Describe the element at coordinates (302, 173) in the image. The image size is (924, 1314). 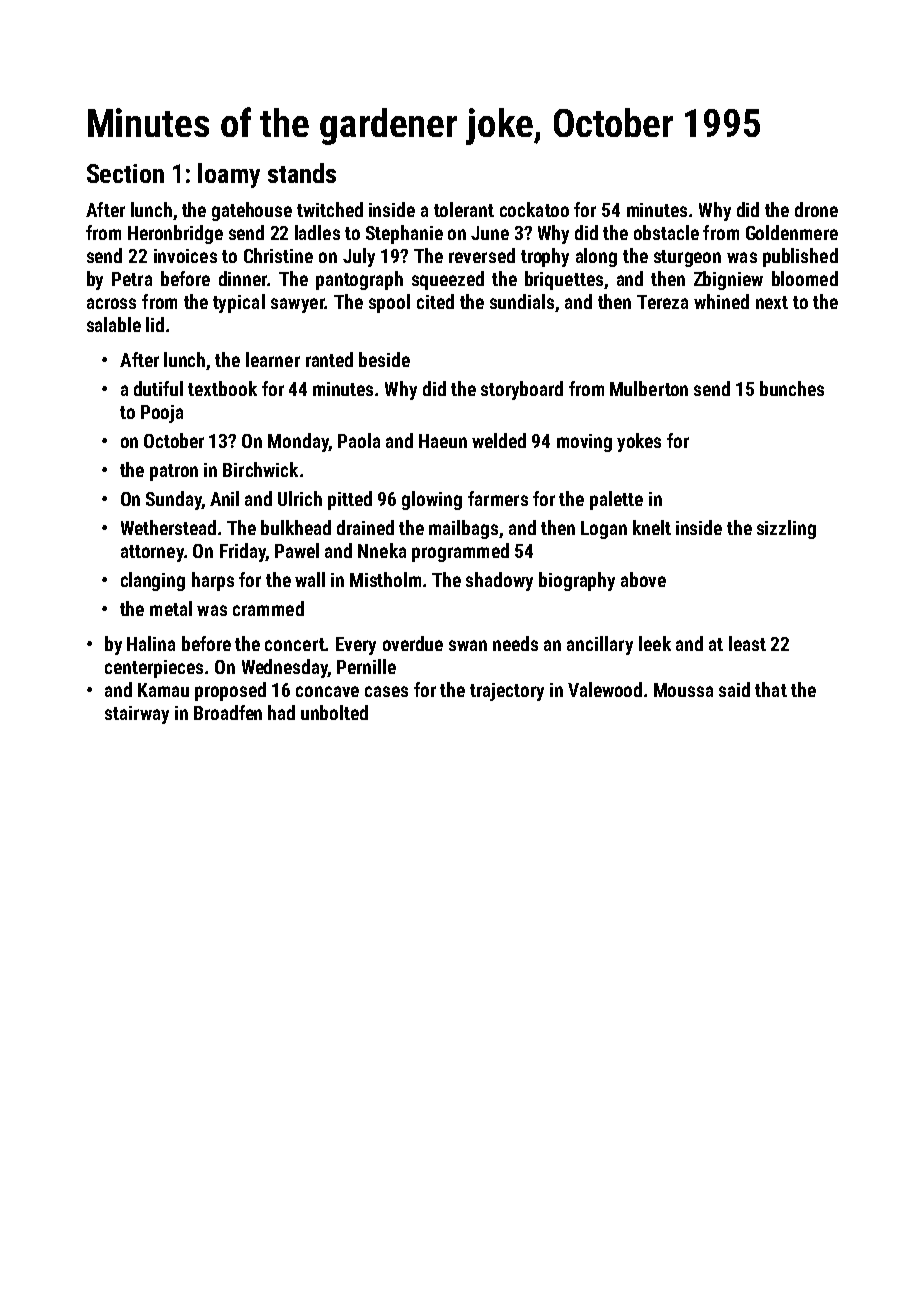
I see `stands` at that location.
